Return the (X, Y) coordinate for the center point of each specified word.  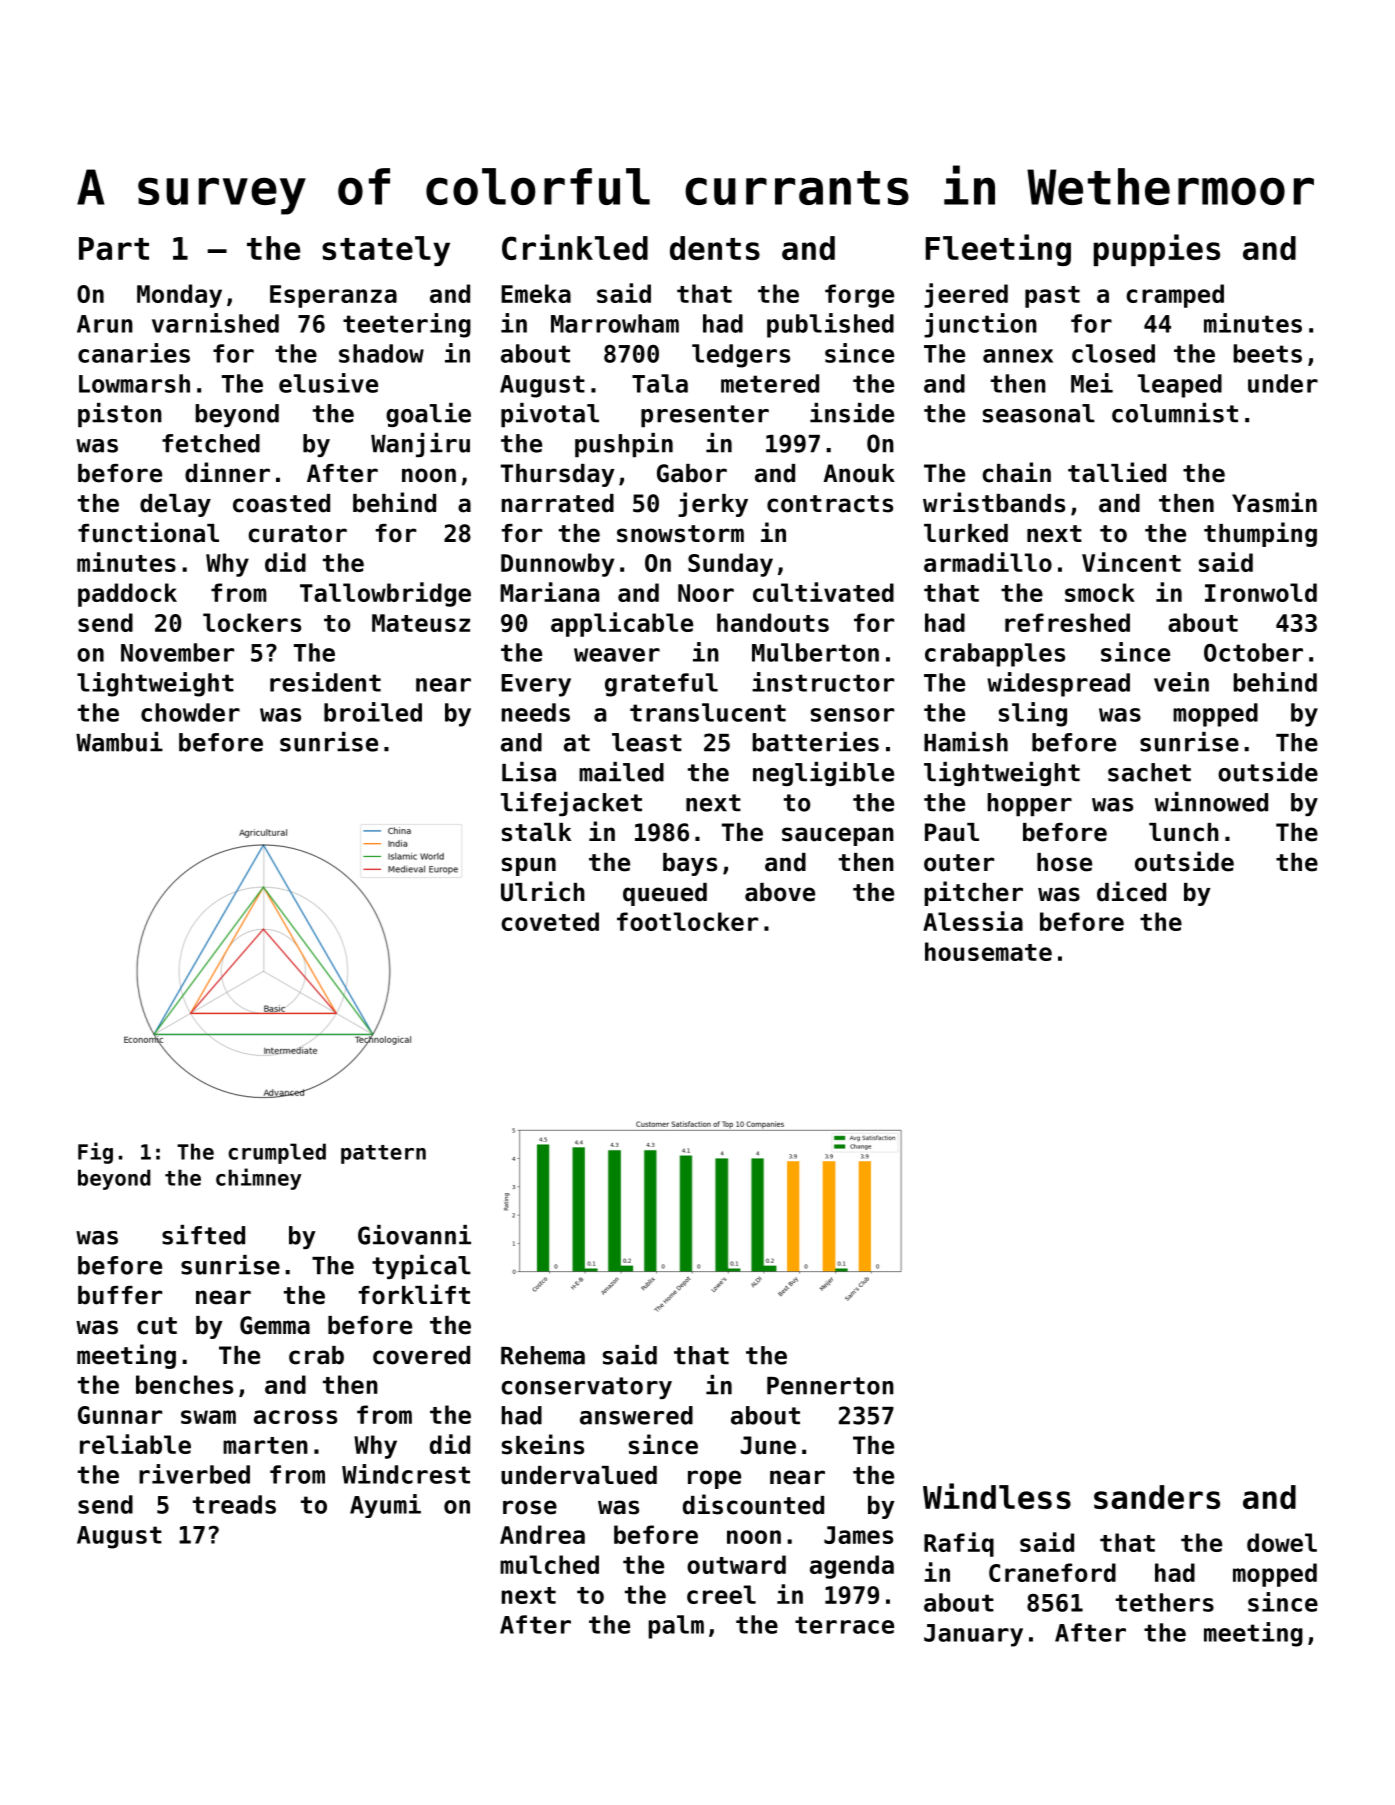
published (830, 325)
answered (636, 1415)
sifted (203, 1235)
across (295, 1417)
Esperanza (333, 296)
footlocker (687, 921)
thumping (1260, 534)
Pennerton (830, 1386)
